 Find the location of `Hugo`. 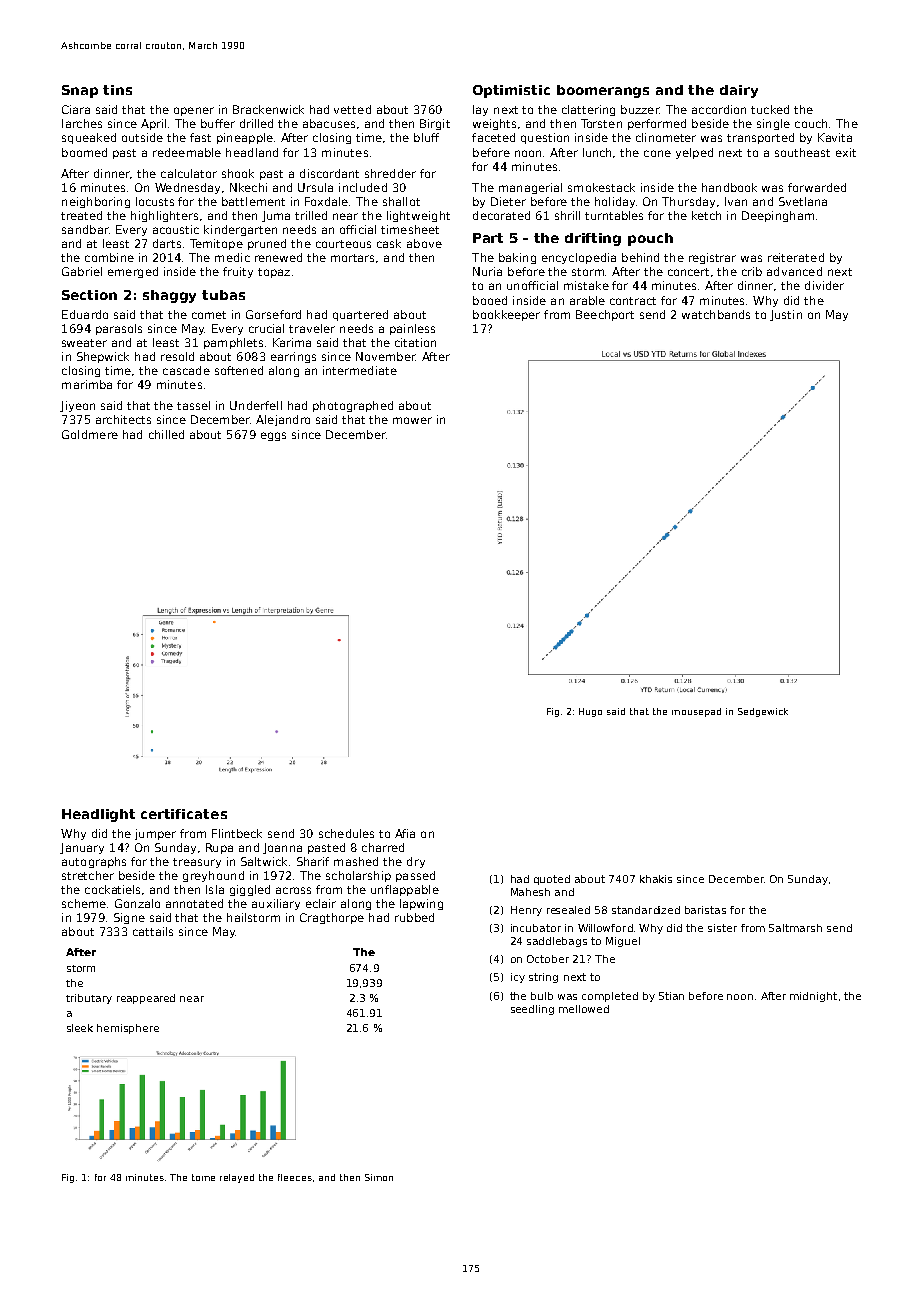

Hugo is located at coordinates (590, 712).
